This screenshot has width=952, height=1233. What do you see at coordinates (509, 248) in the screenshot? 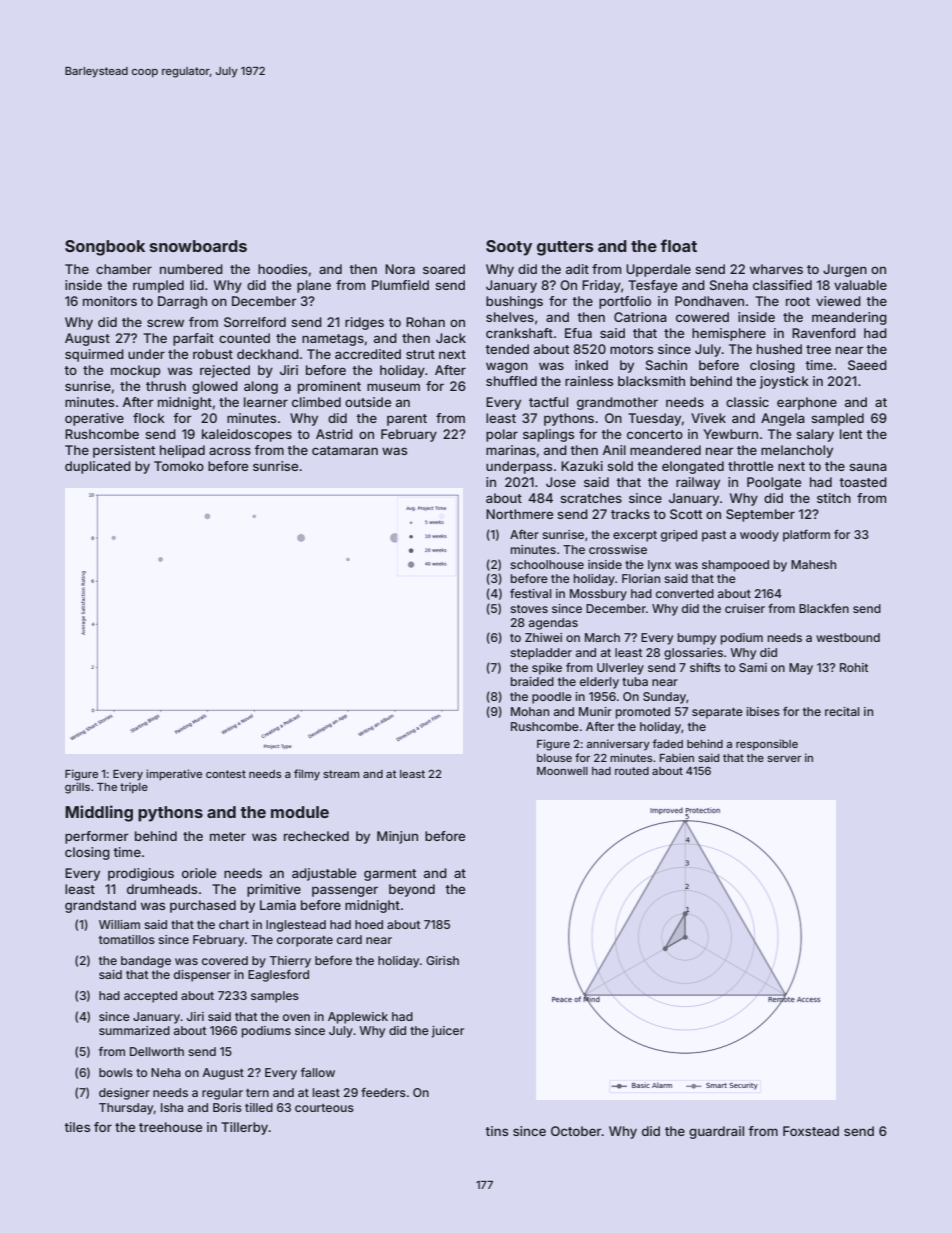
I see `Sooty` at bounding box center [509, 248].
